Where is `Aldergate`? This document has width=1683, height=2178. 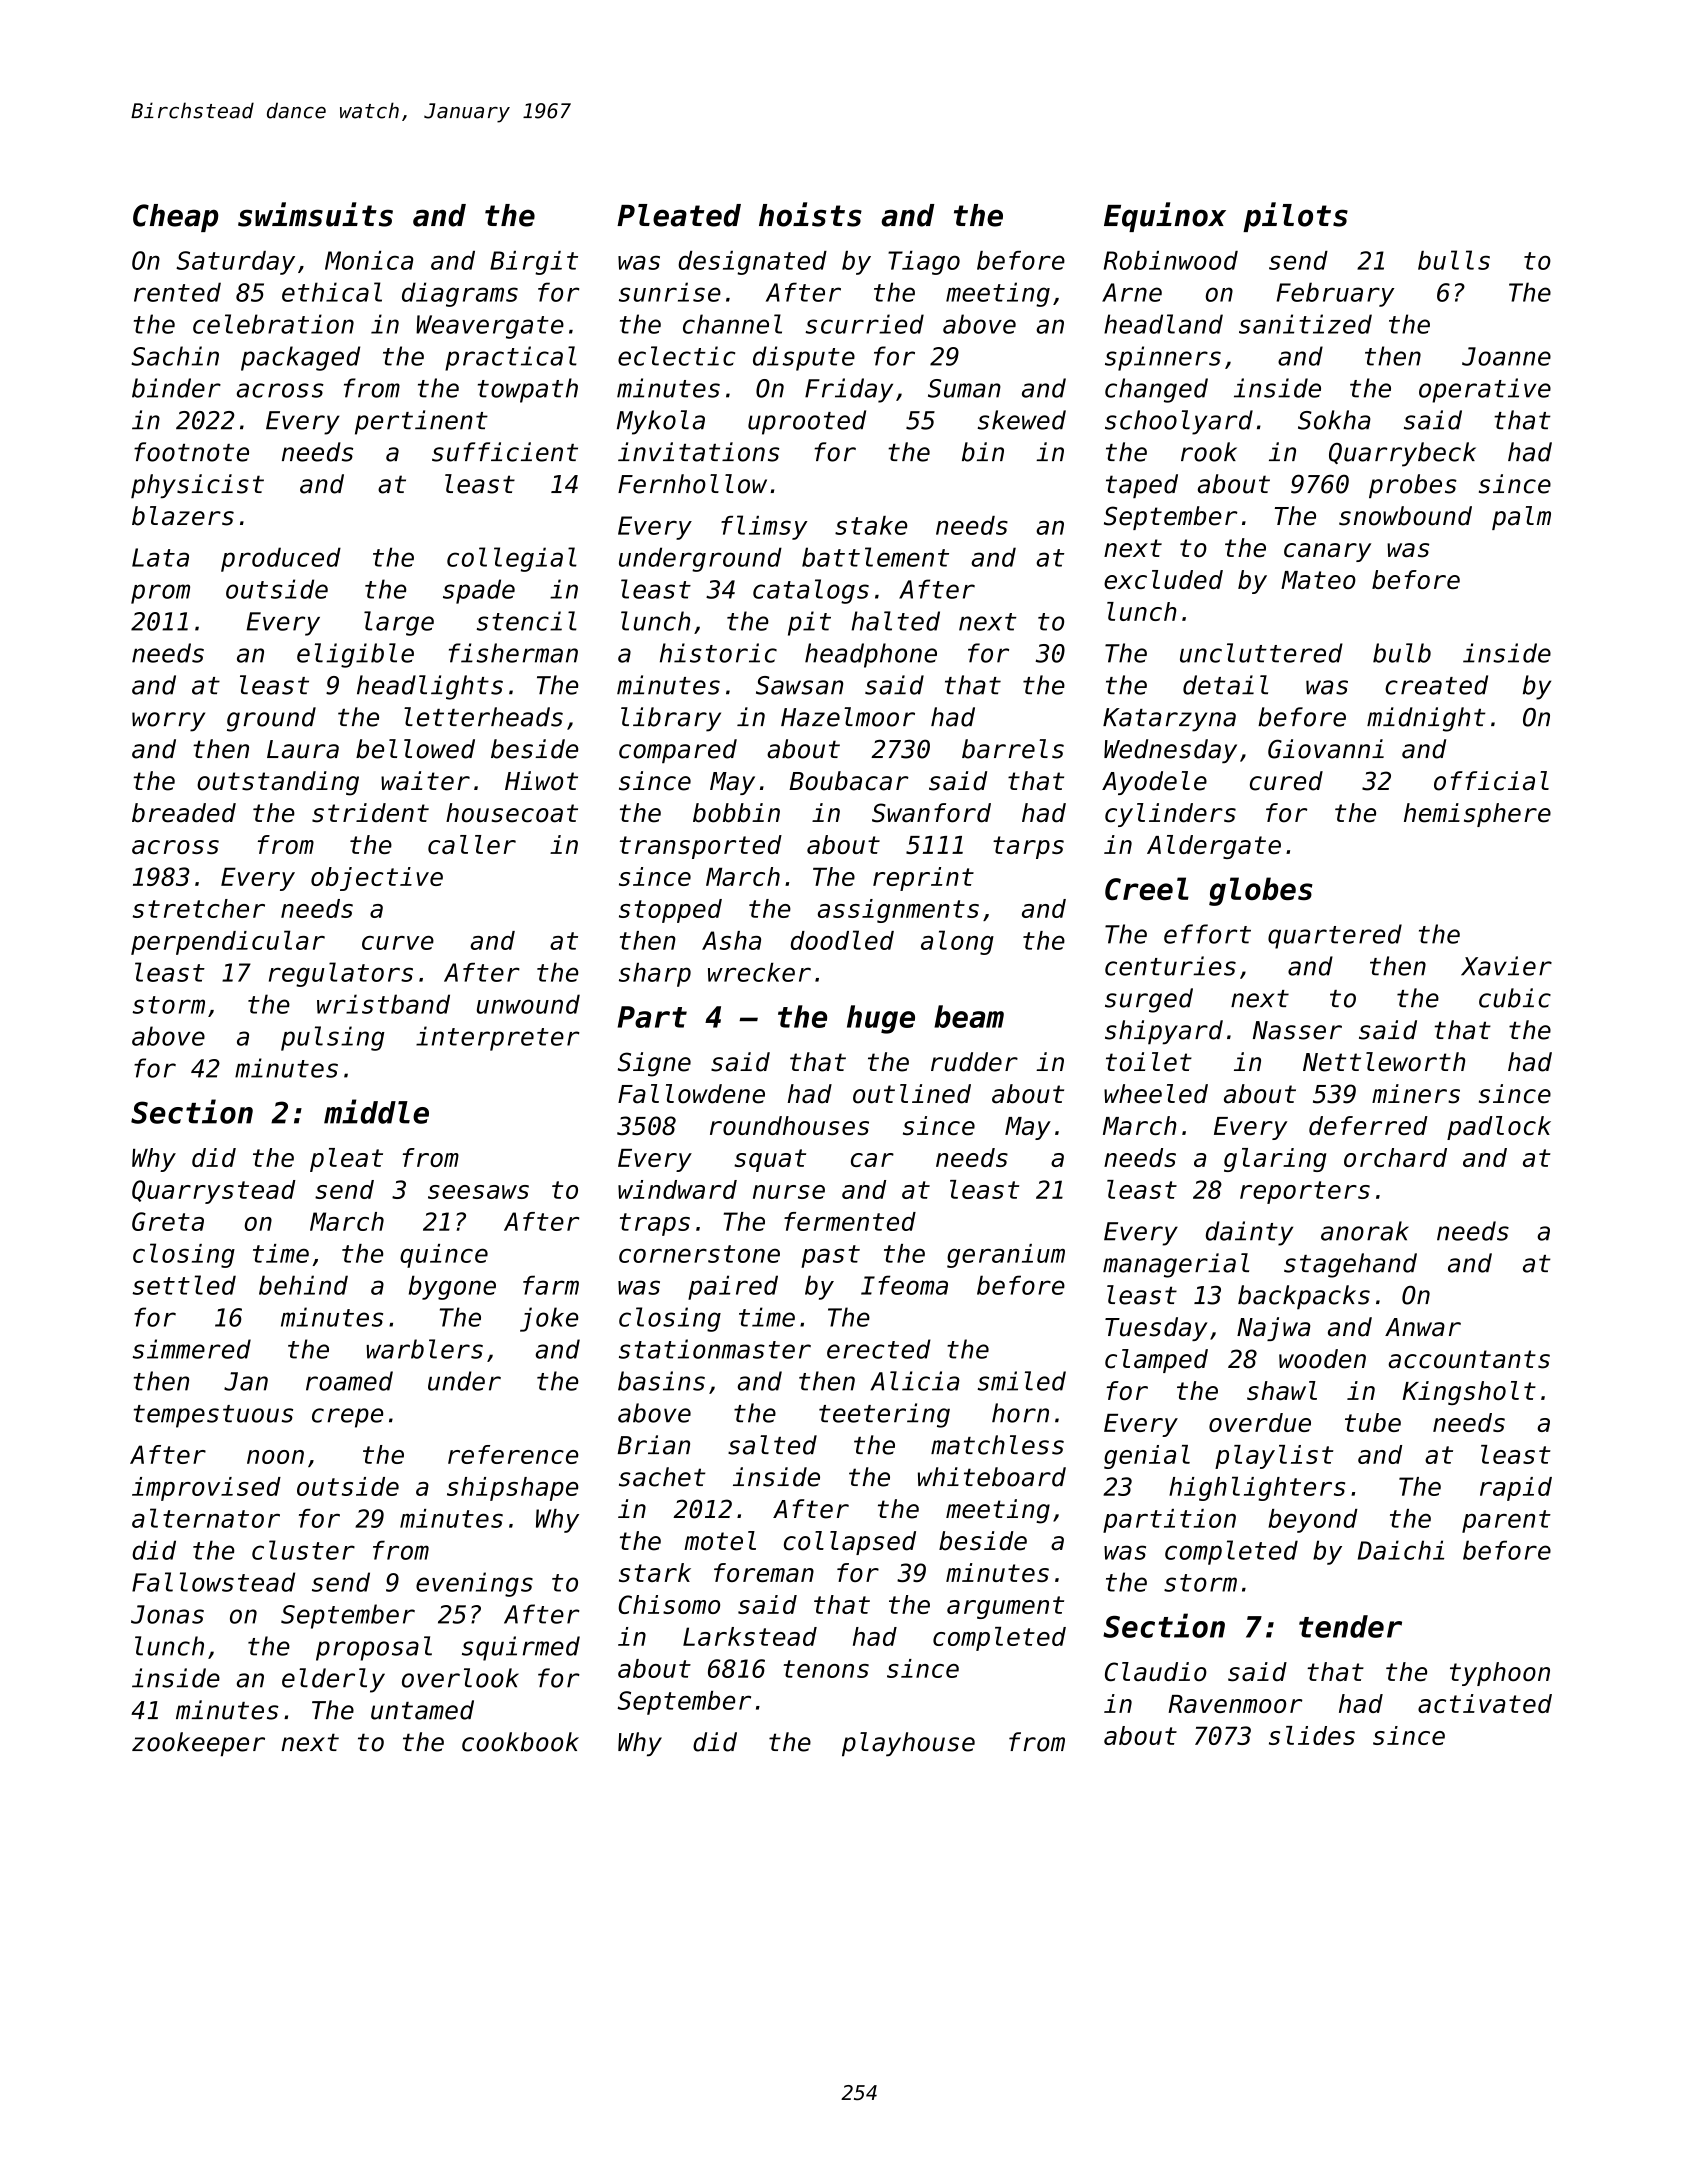
Aldergate is located at coordinates (1214, 847).
